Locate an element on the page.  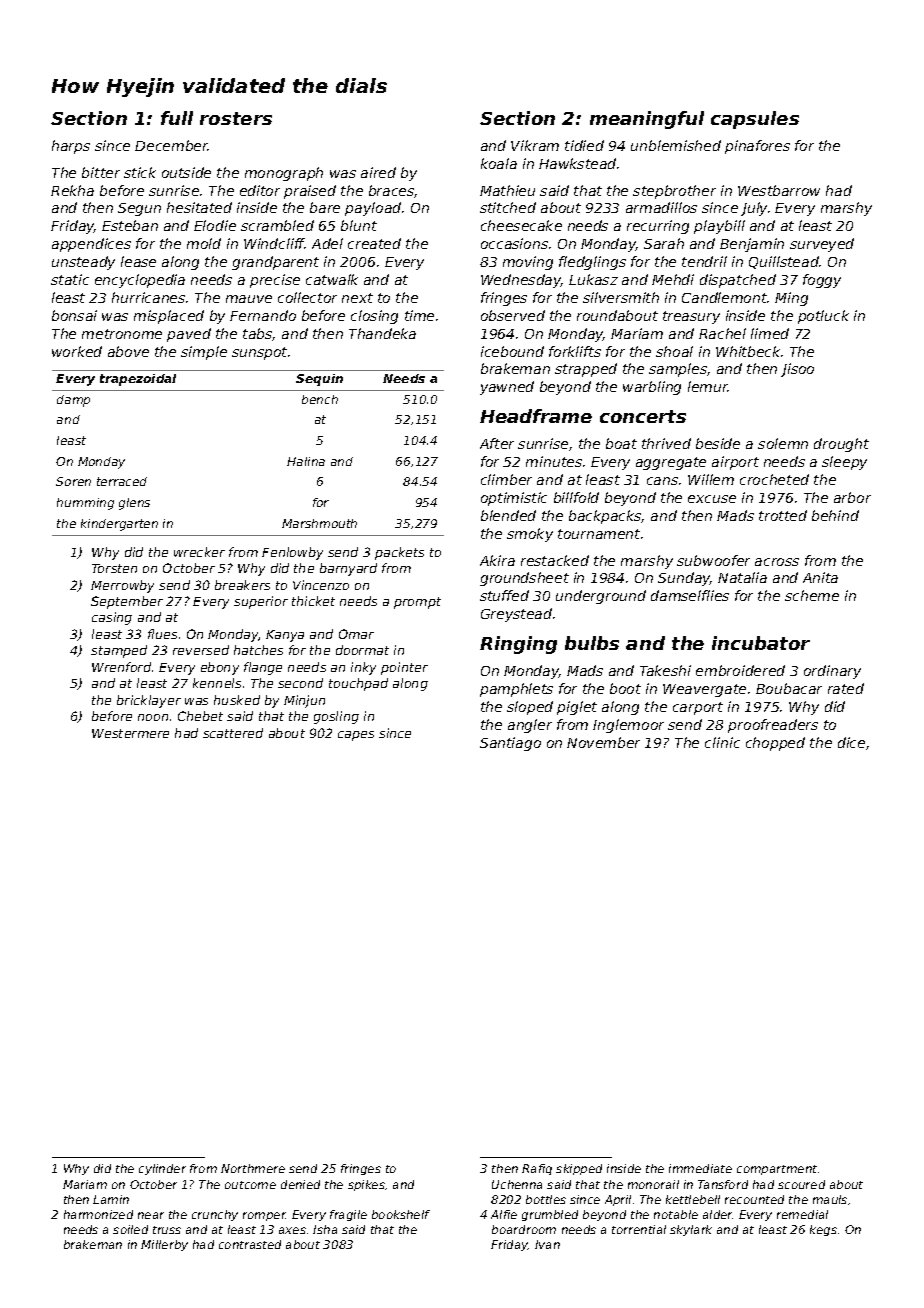
scattered is located at coordinates (233, 733).
